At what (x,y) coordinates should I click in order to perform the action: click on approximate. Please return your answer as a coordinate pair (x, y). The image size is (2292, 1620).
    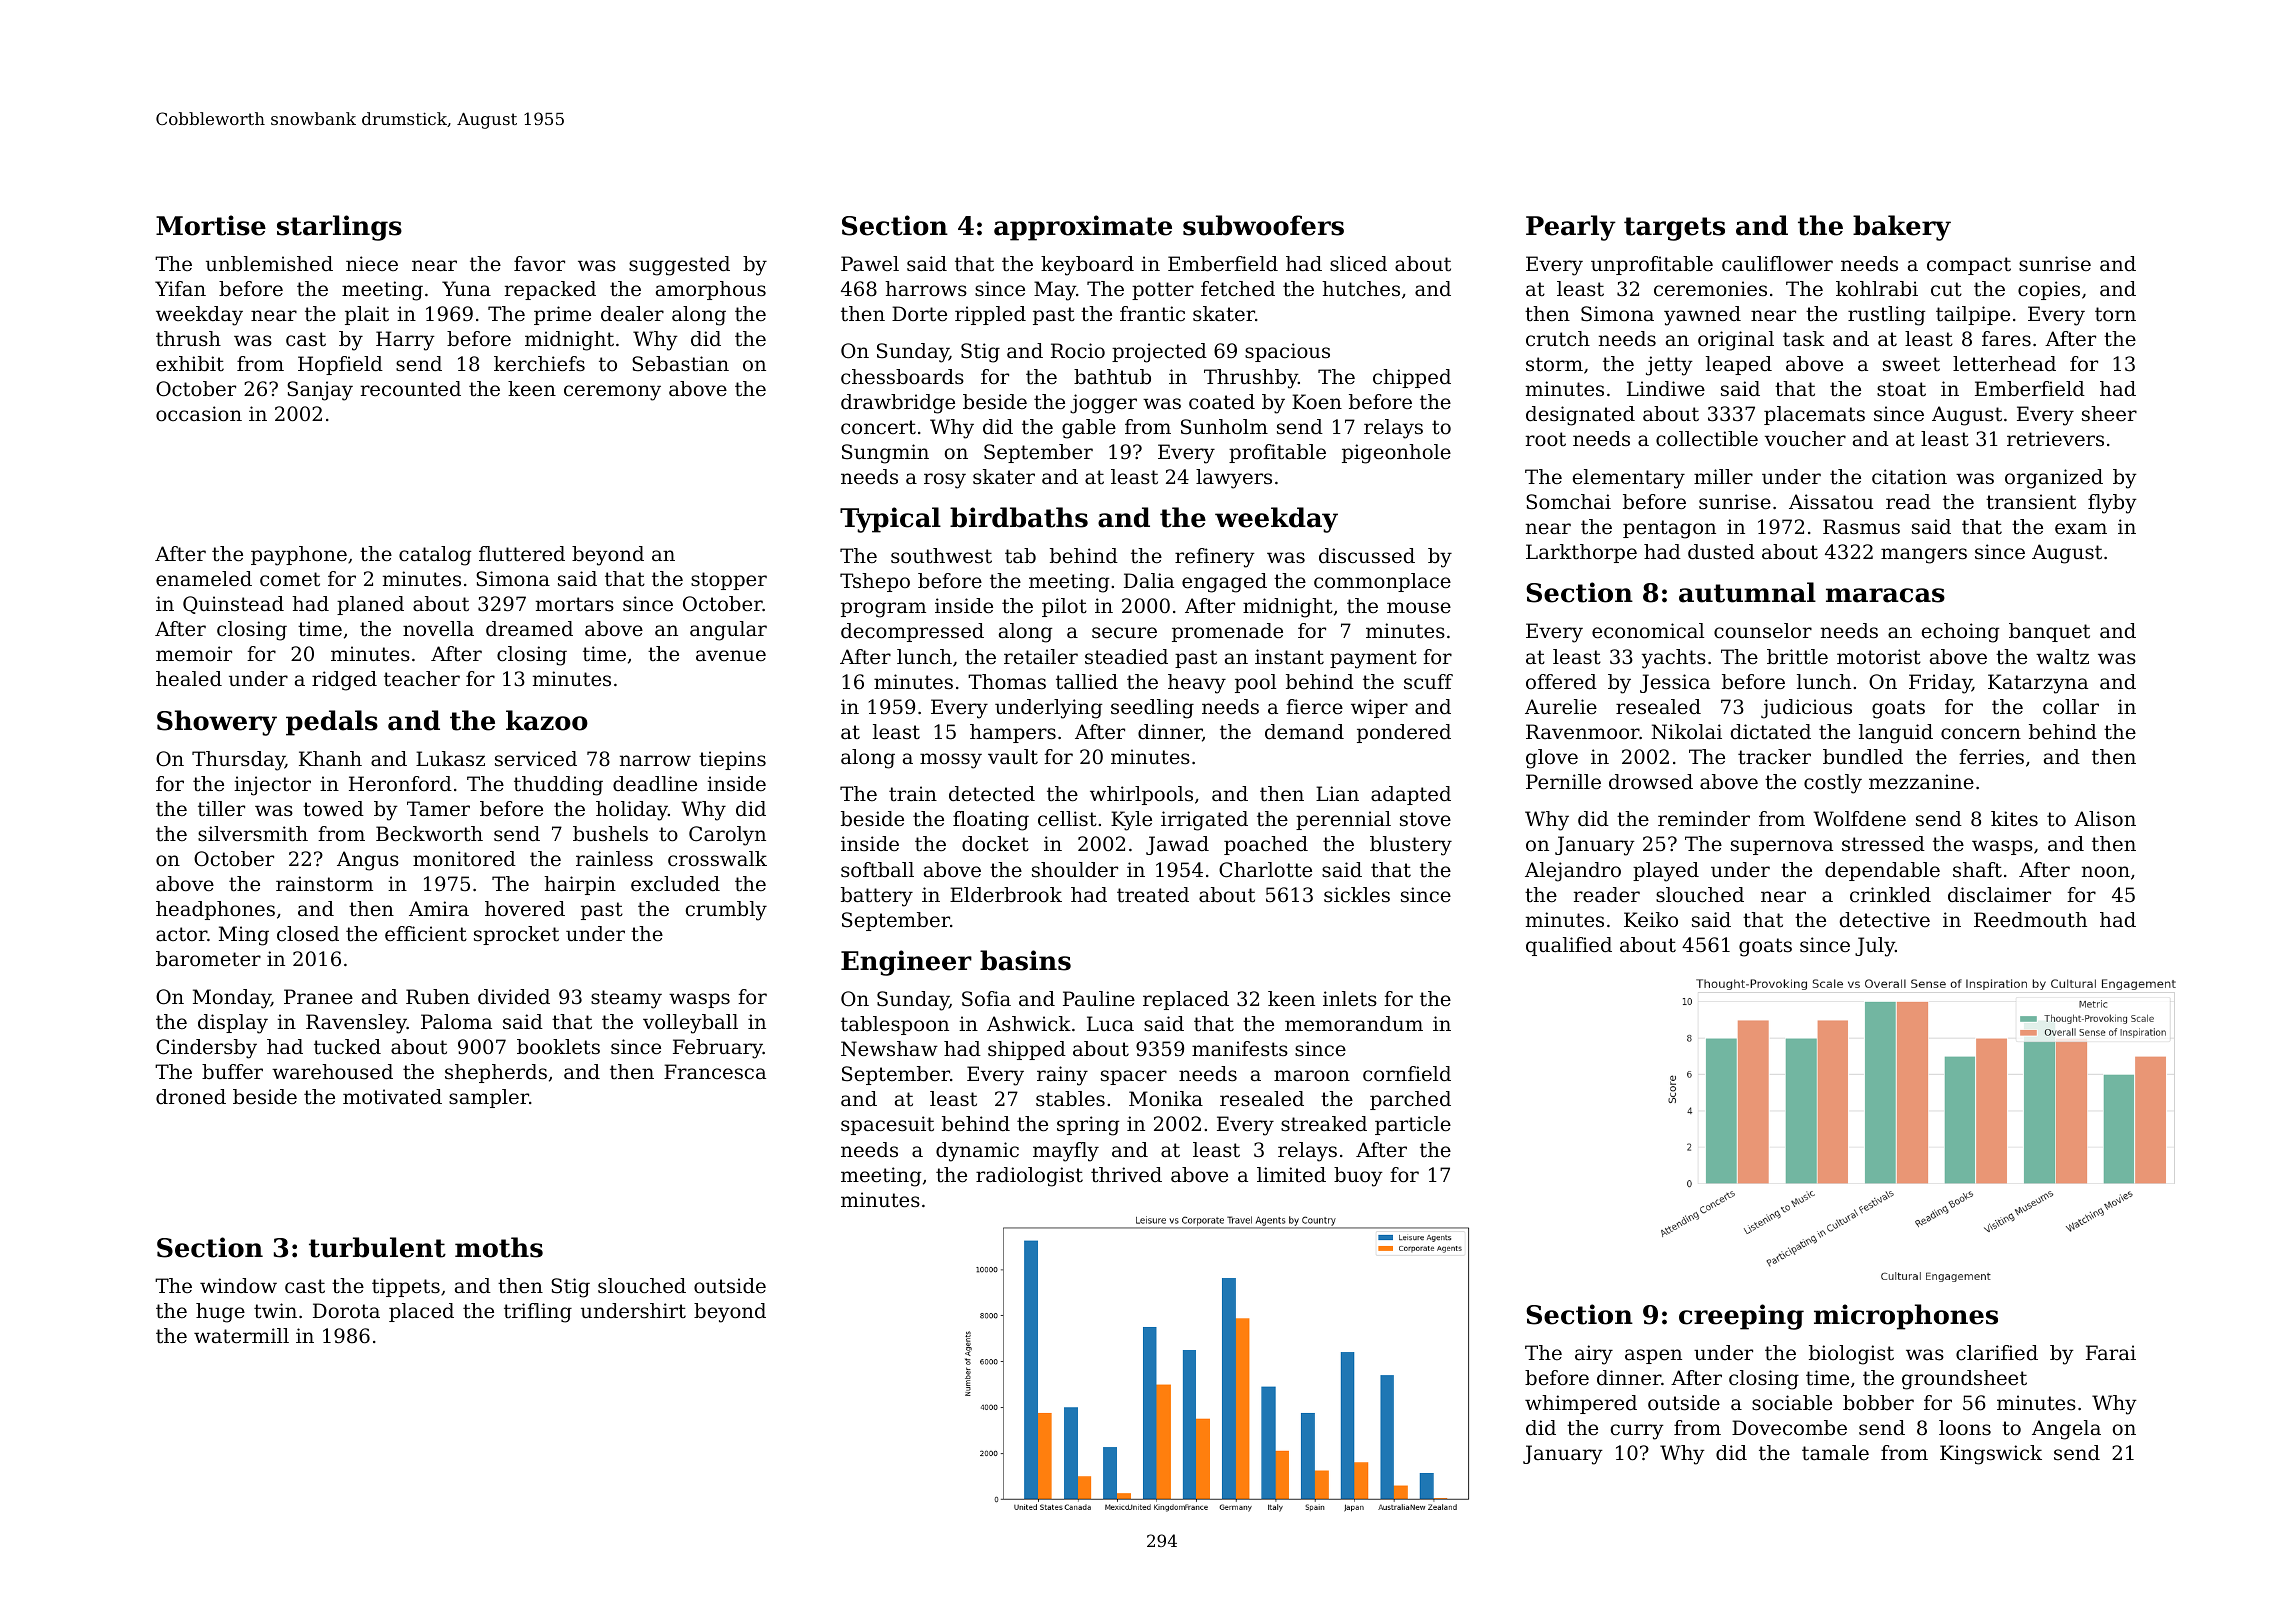
    Looking at the image, I should click on (1083, 228).
